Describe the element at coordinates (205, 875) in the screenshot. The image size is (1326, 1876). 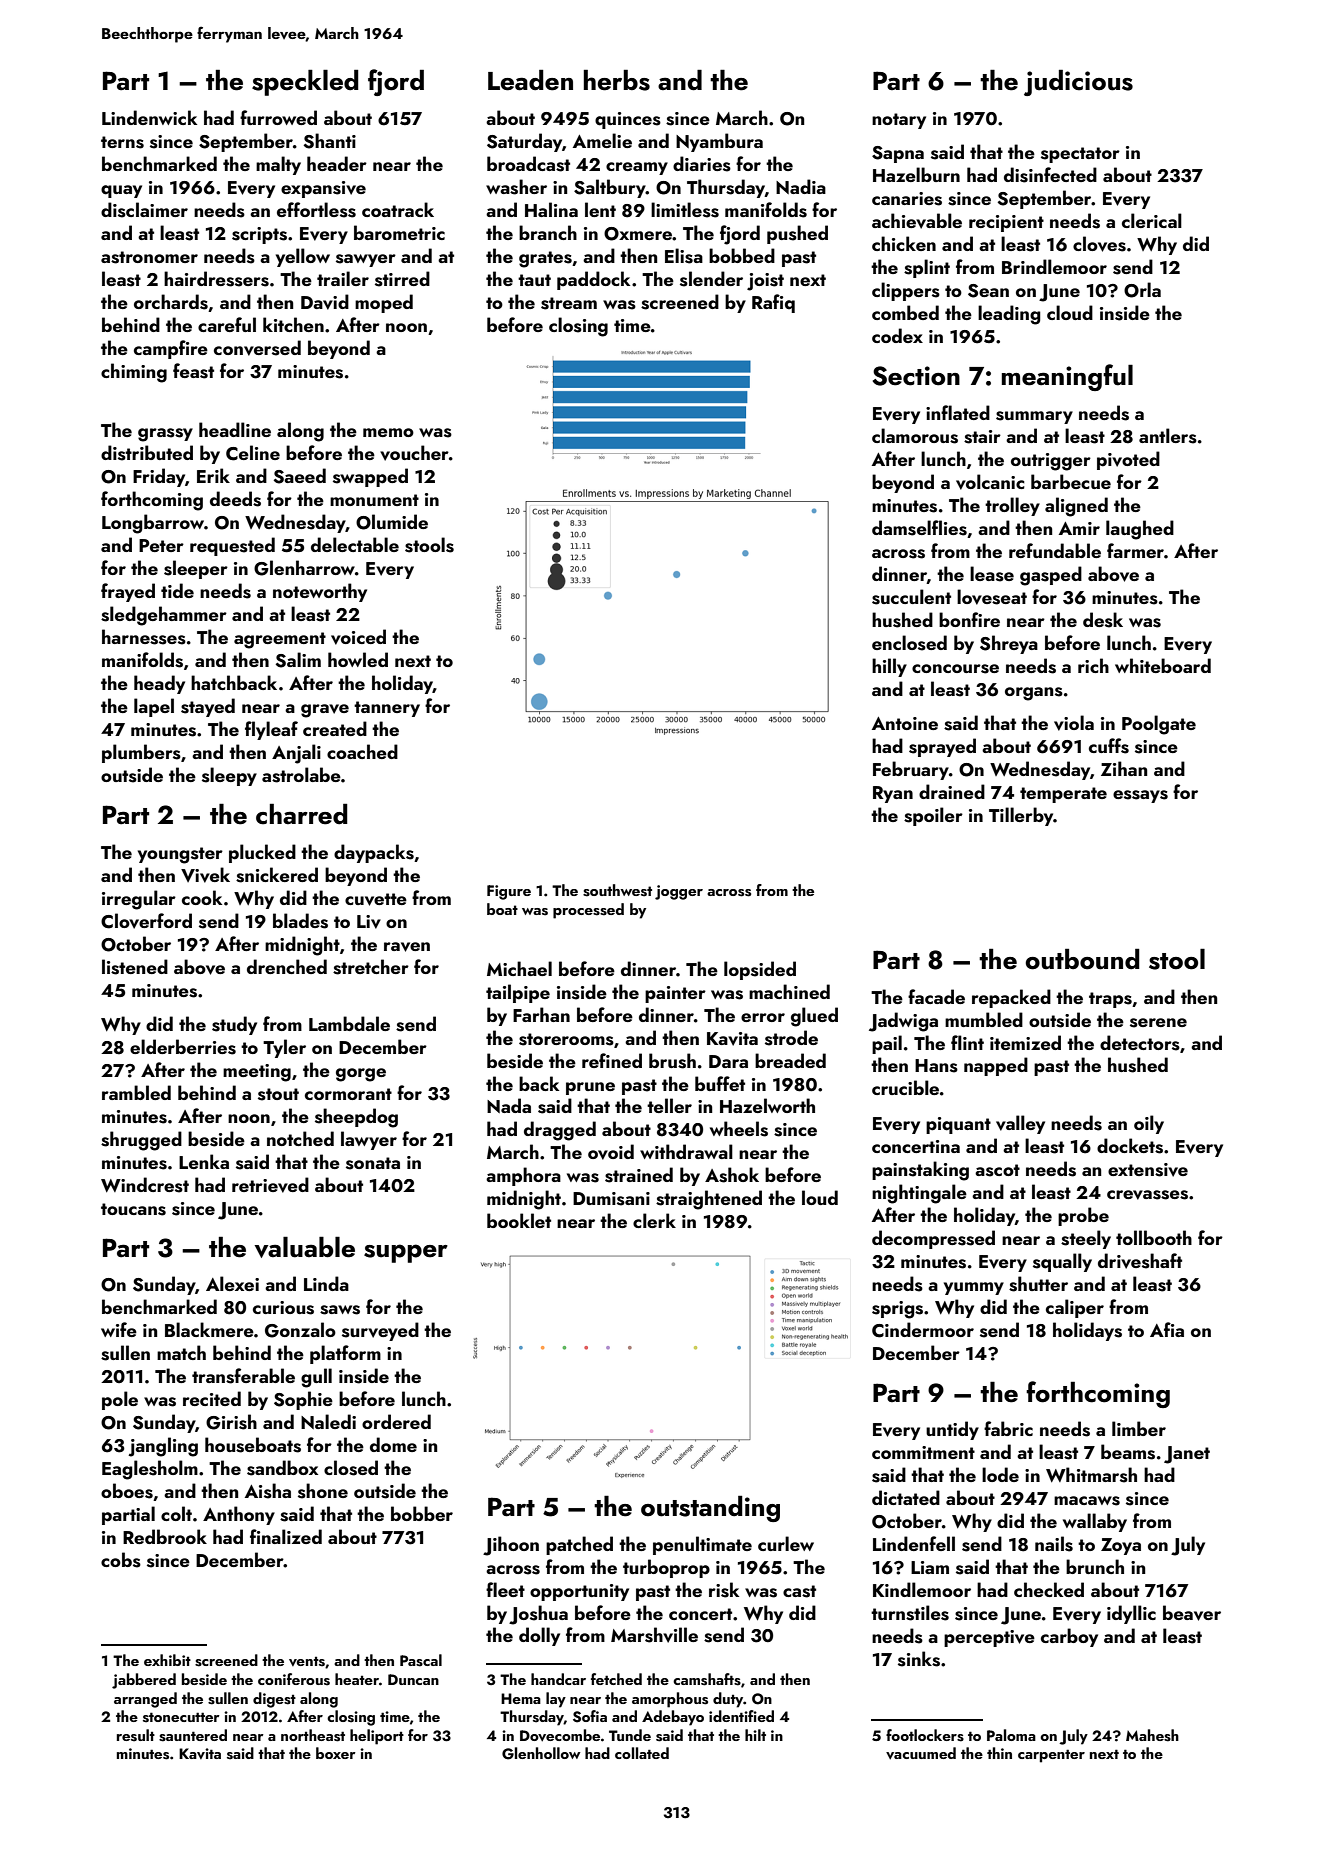
I see `Vivek` at that location.
